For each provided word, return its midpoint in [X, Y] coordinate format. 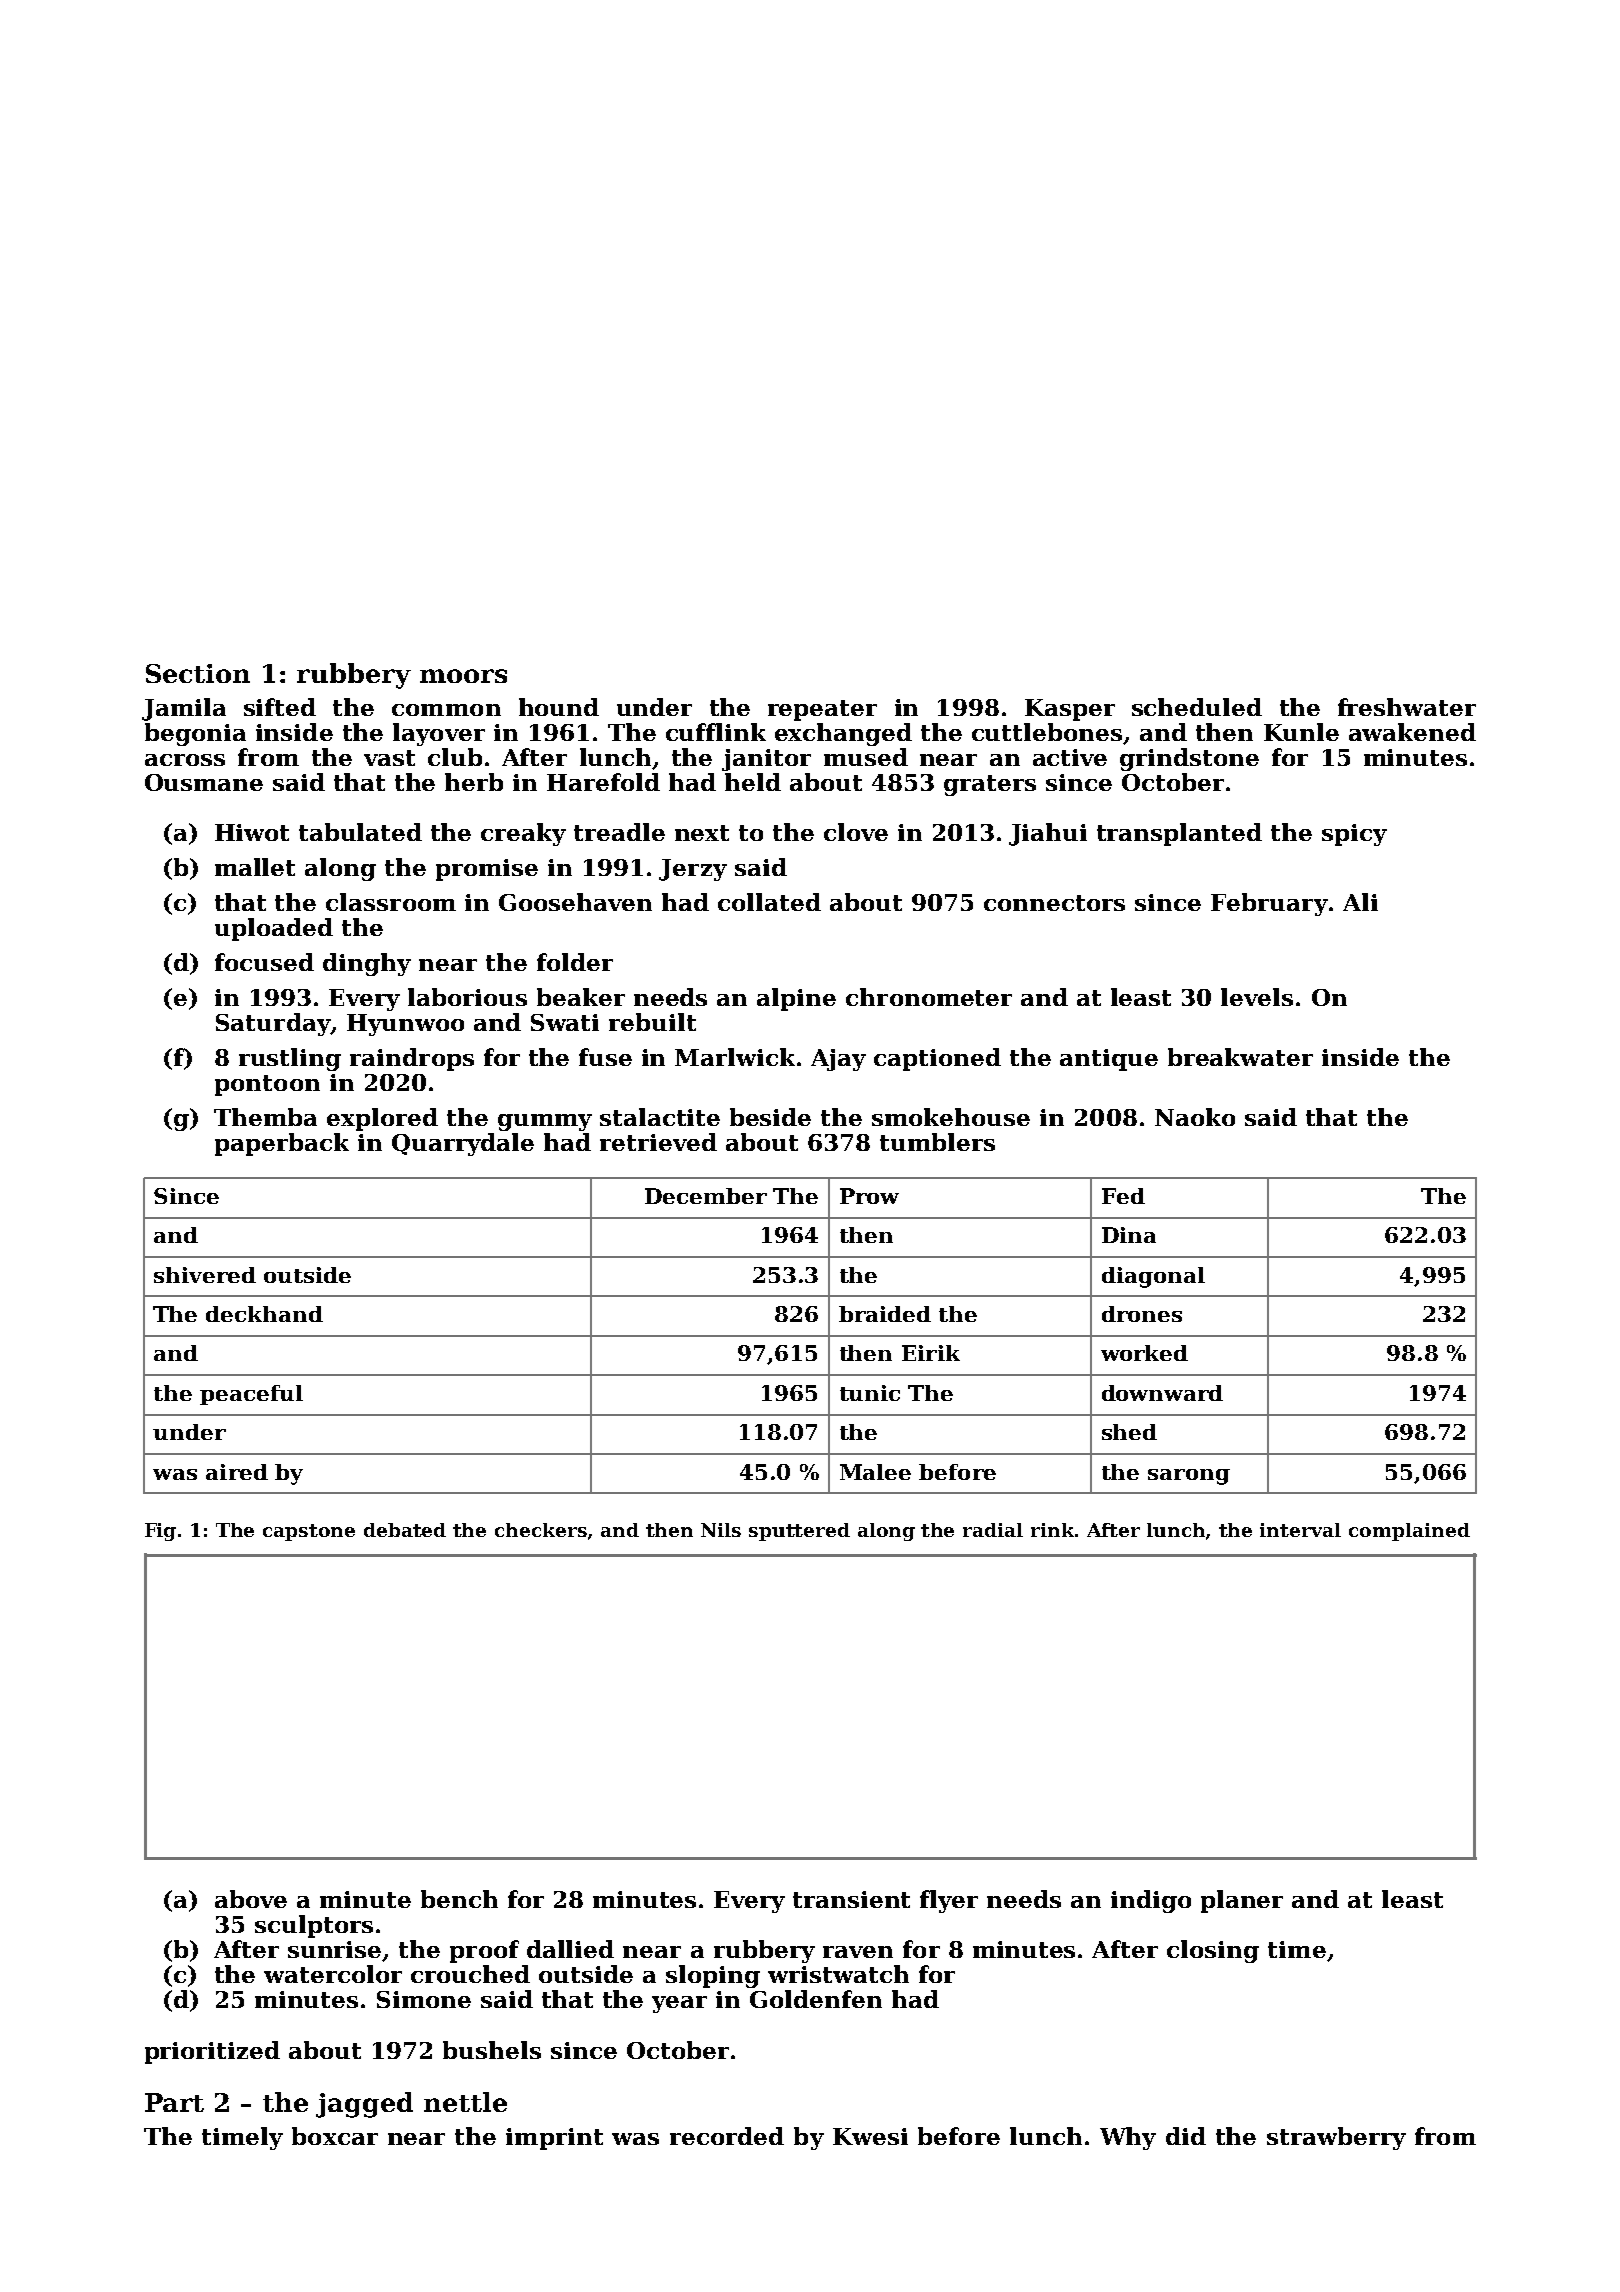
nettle [465, 2102]
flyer [949, 1901]
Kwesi [870, 2136]
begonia [195, 734]
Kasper [1070, 710]
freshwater [1407, 707]
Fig [160, 1532]
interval [1300, 1530]
